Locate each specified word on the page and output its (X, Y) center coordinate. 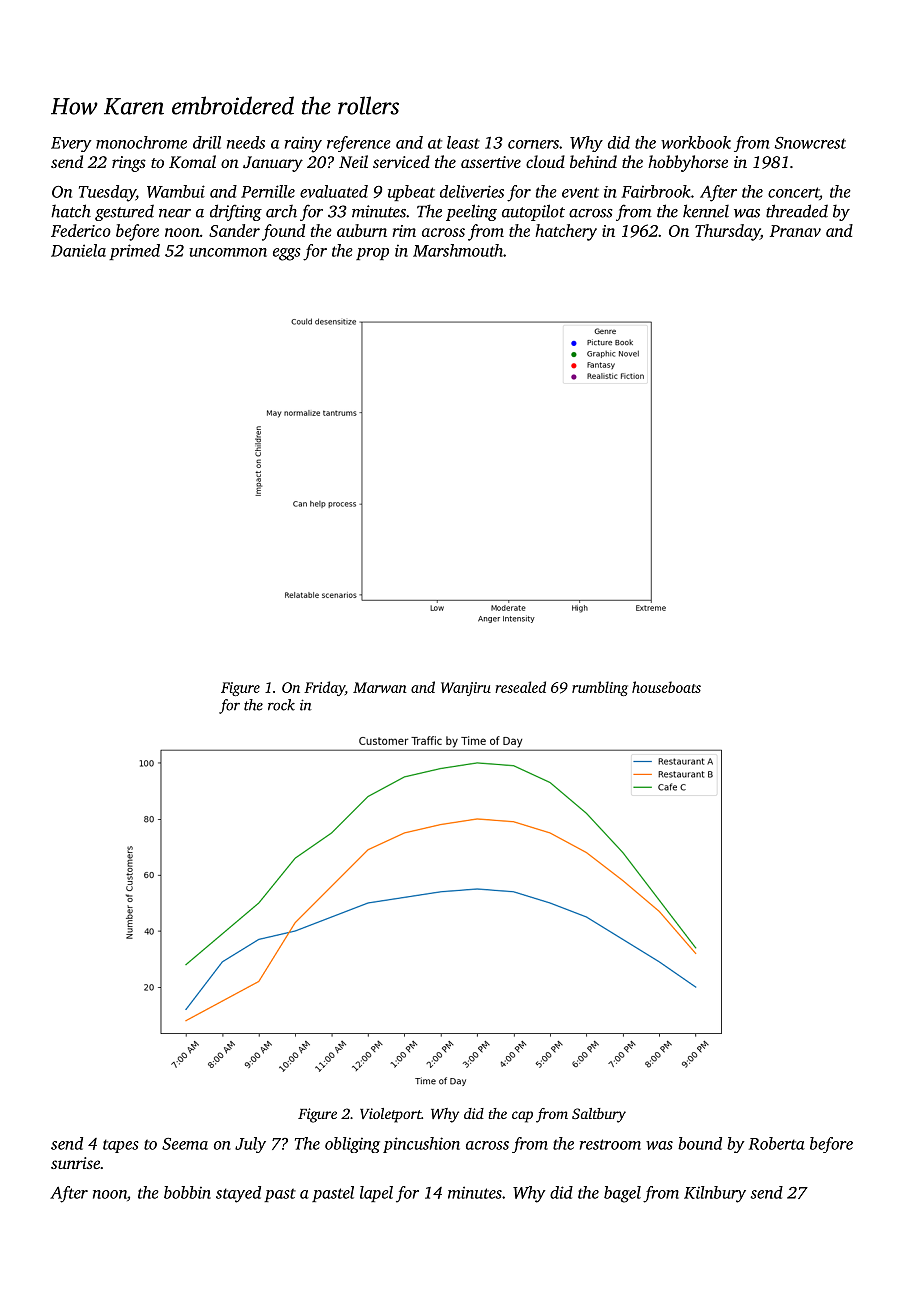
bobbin (187, 1192)
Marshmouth (458, 250)
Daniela (78, 250)
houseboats (666, 687)
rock (281, 705)
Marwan (380, 687)
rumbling (600, 688)
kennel (706, 211)
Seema (185, 1144)
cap (522, 1117)
